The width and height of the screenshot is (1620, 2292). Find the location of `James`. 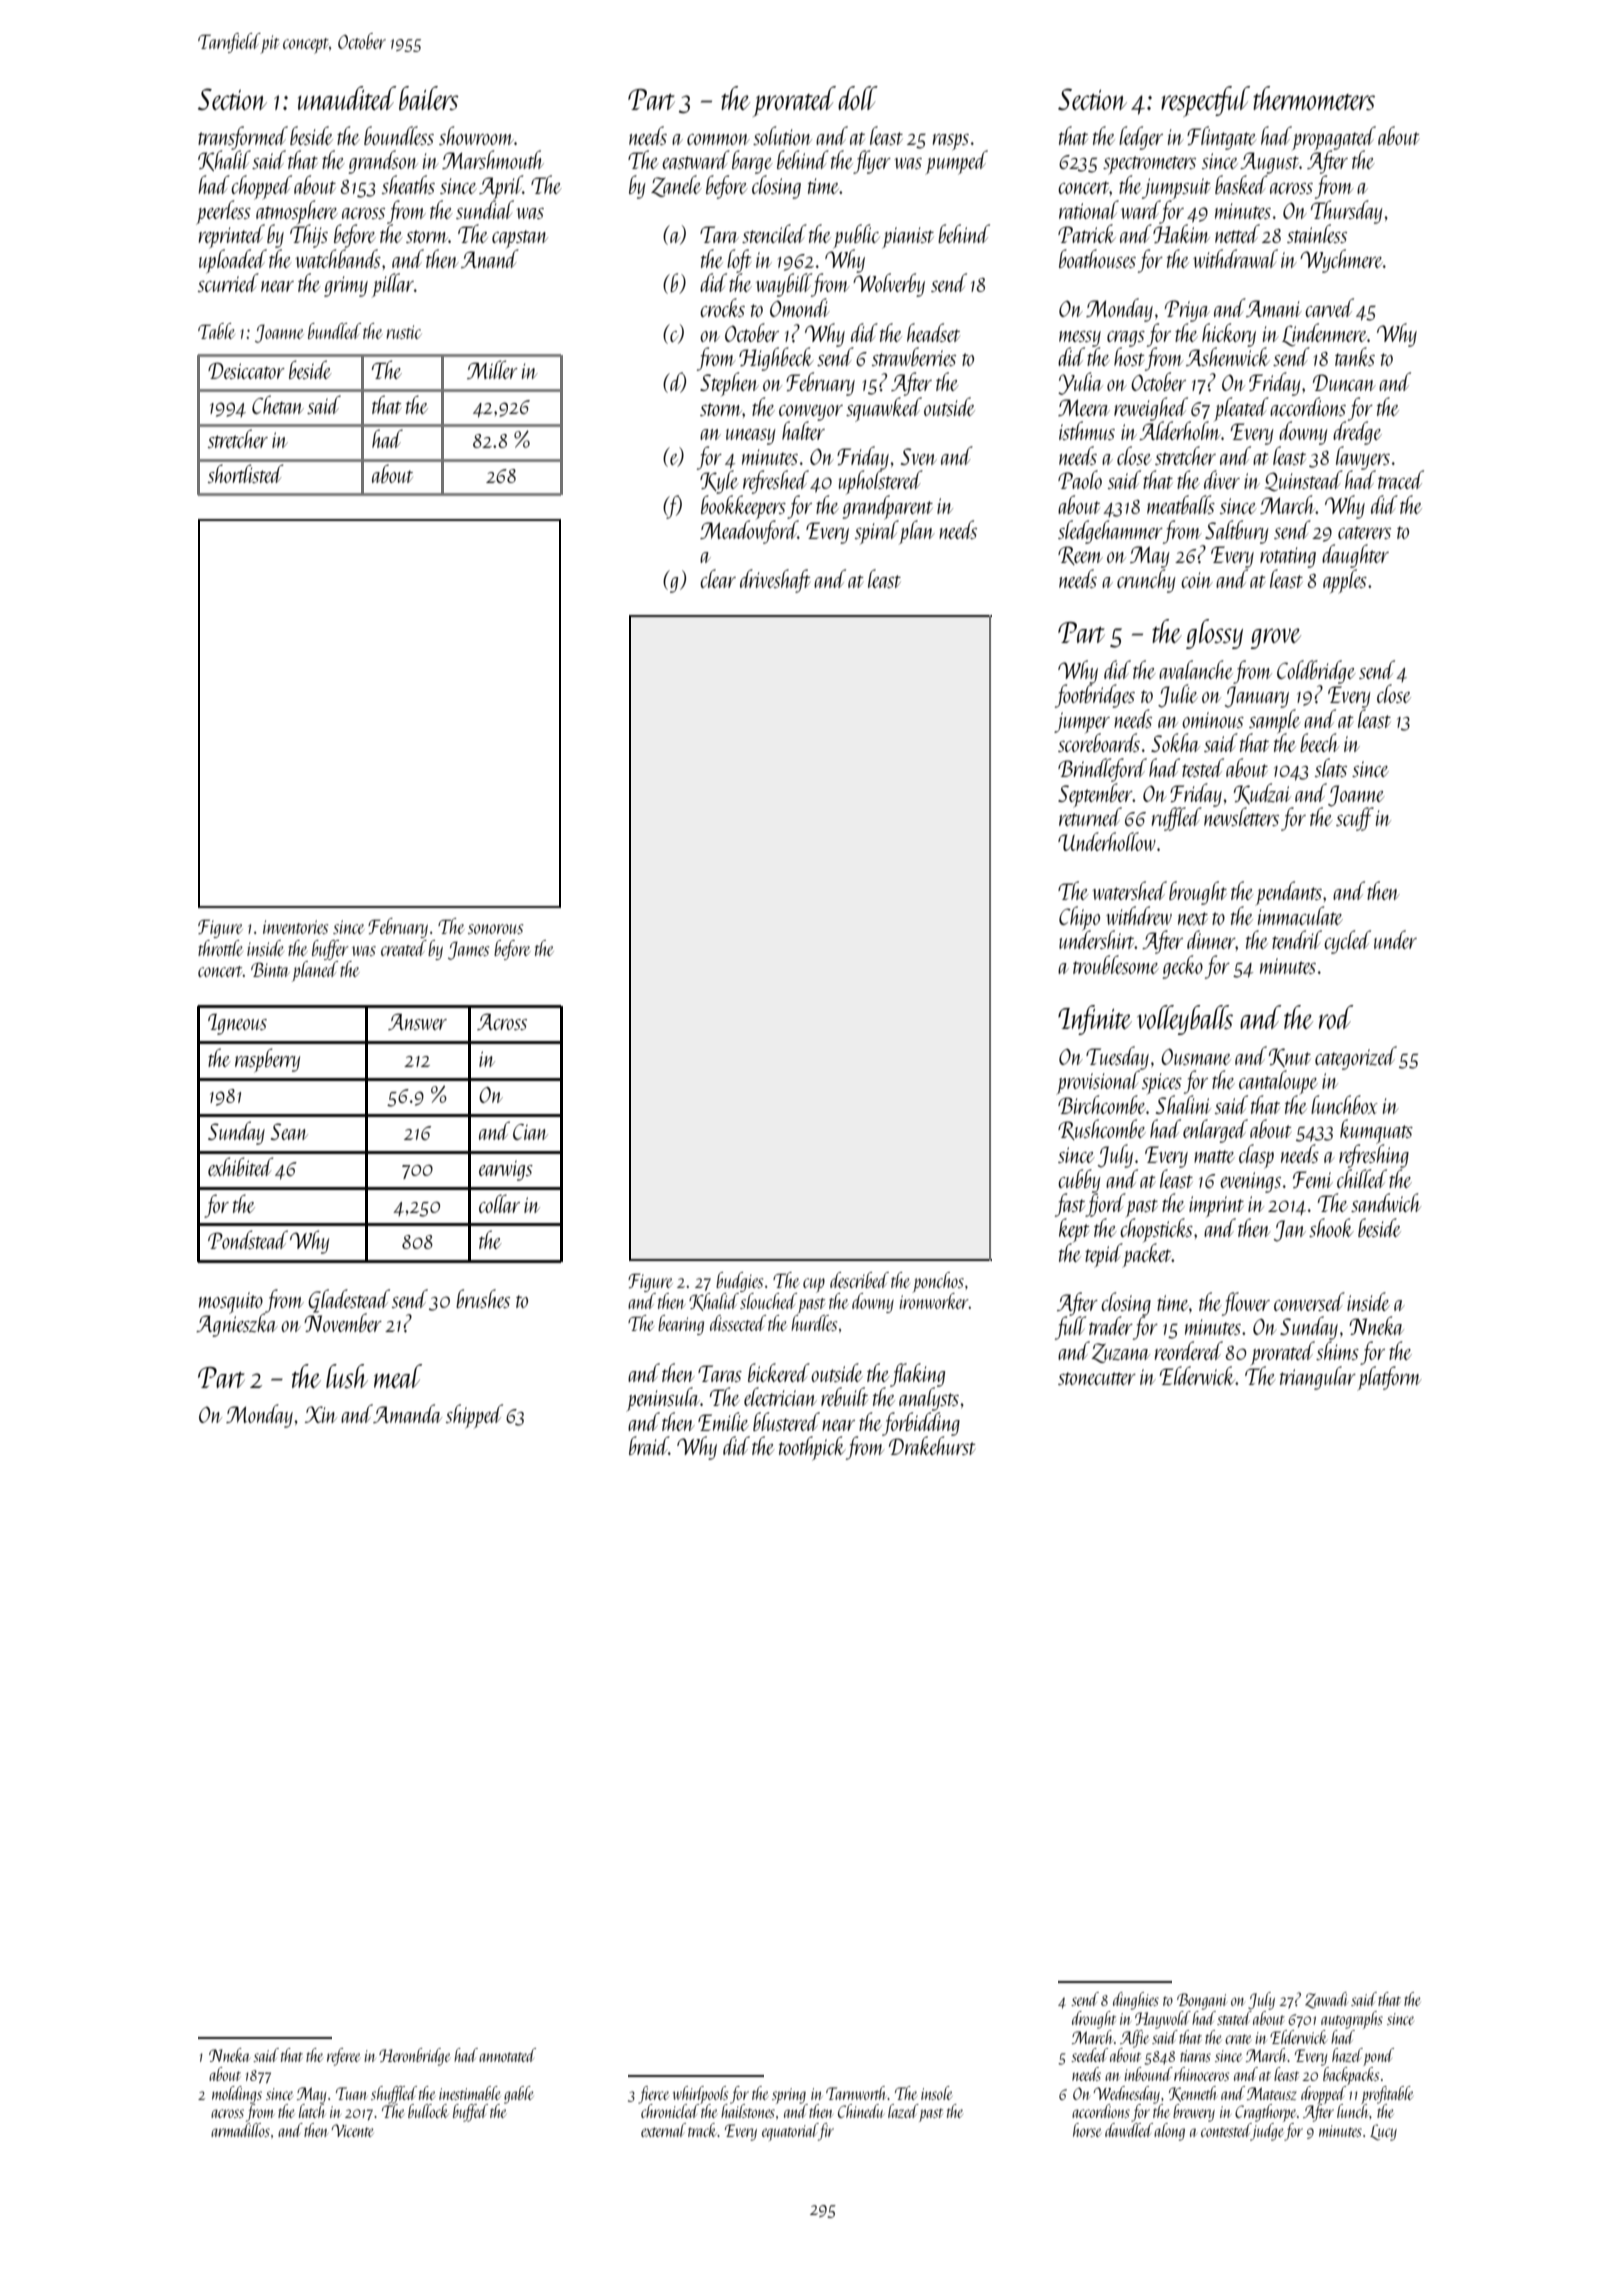

James is located at coordinates (468, 950).
